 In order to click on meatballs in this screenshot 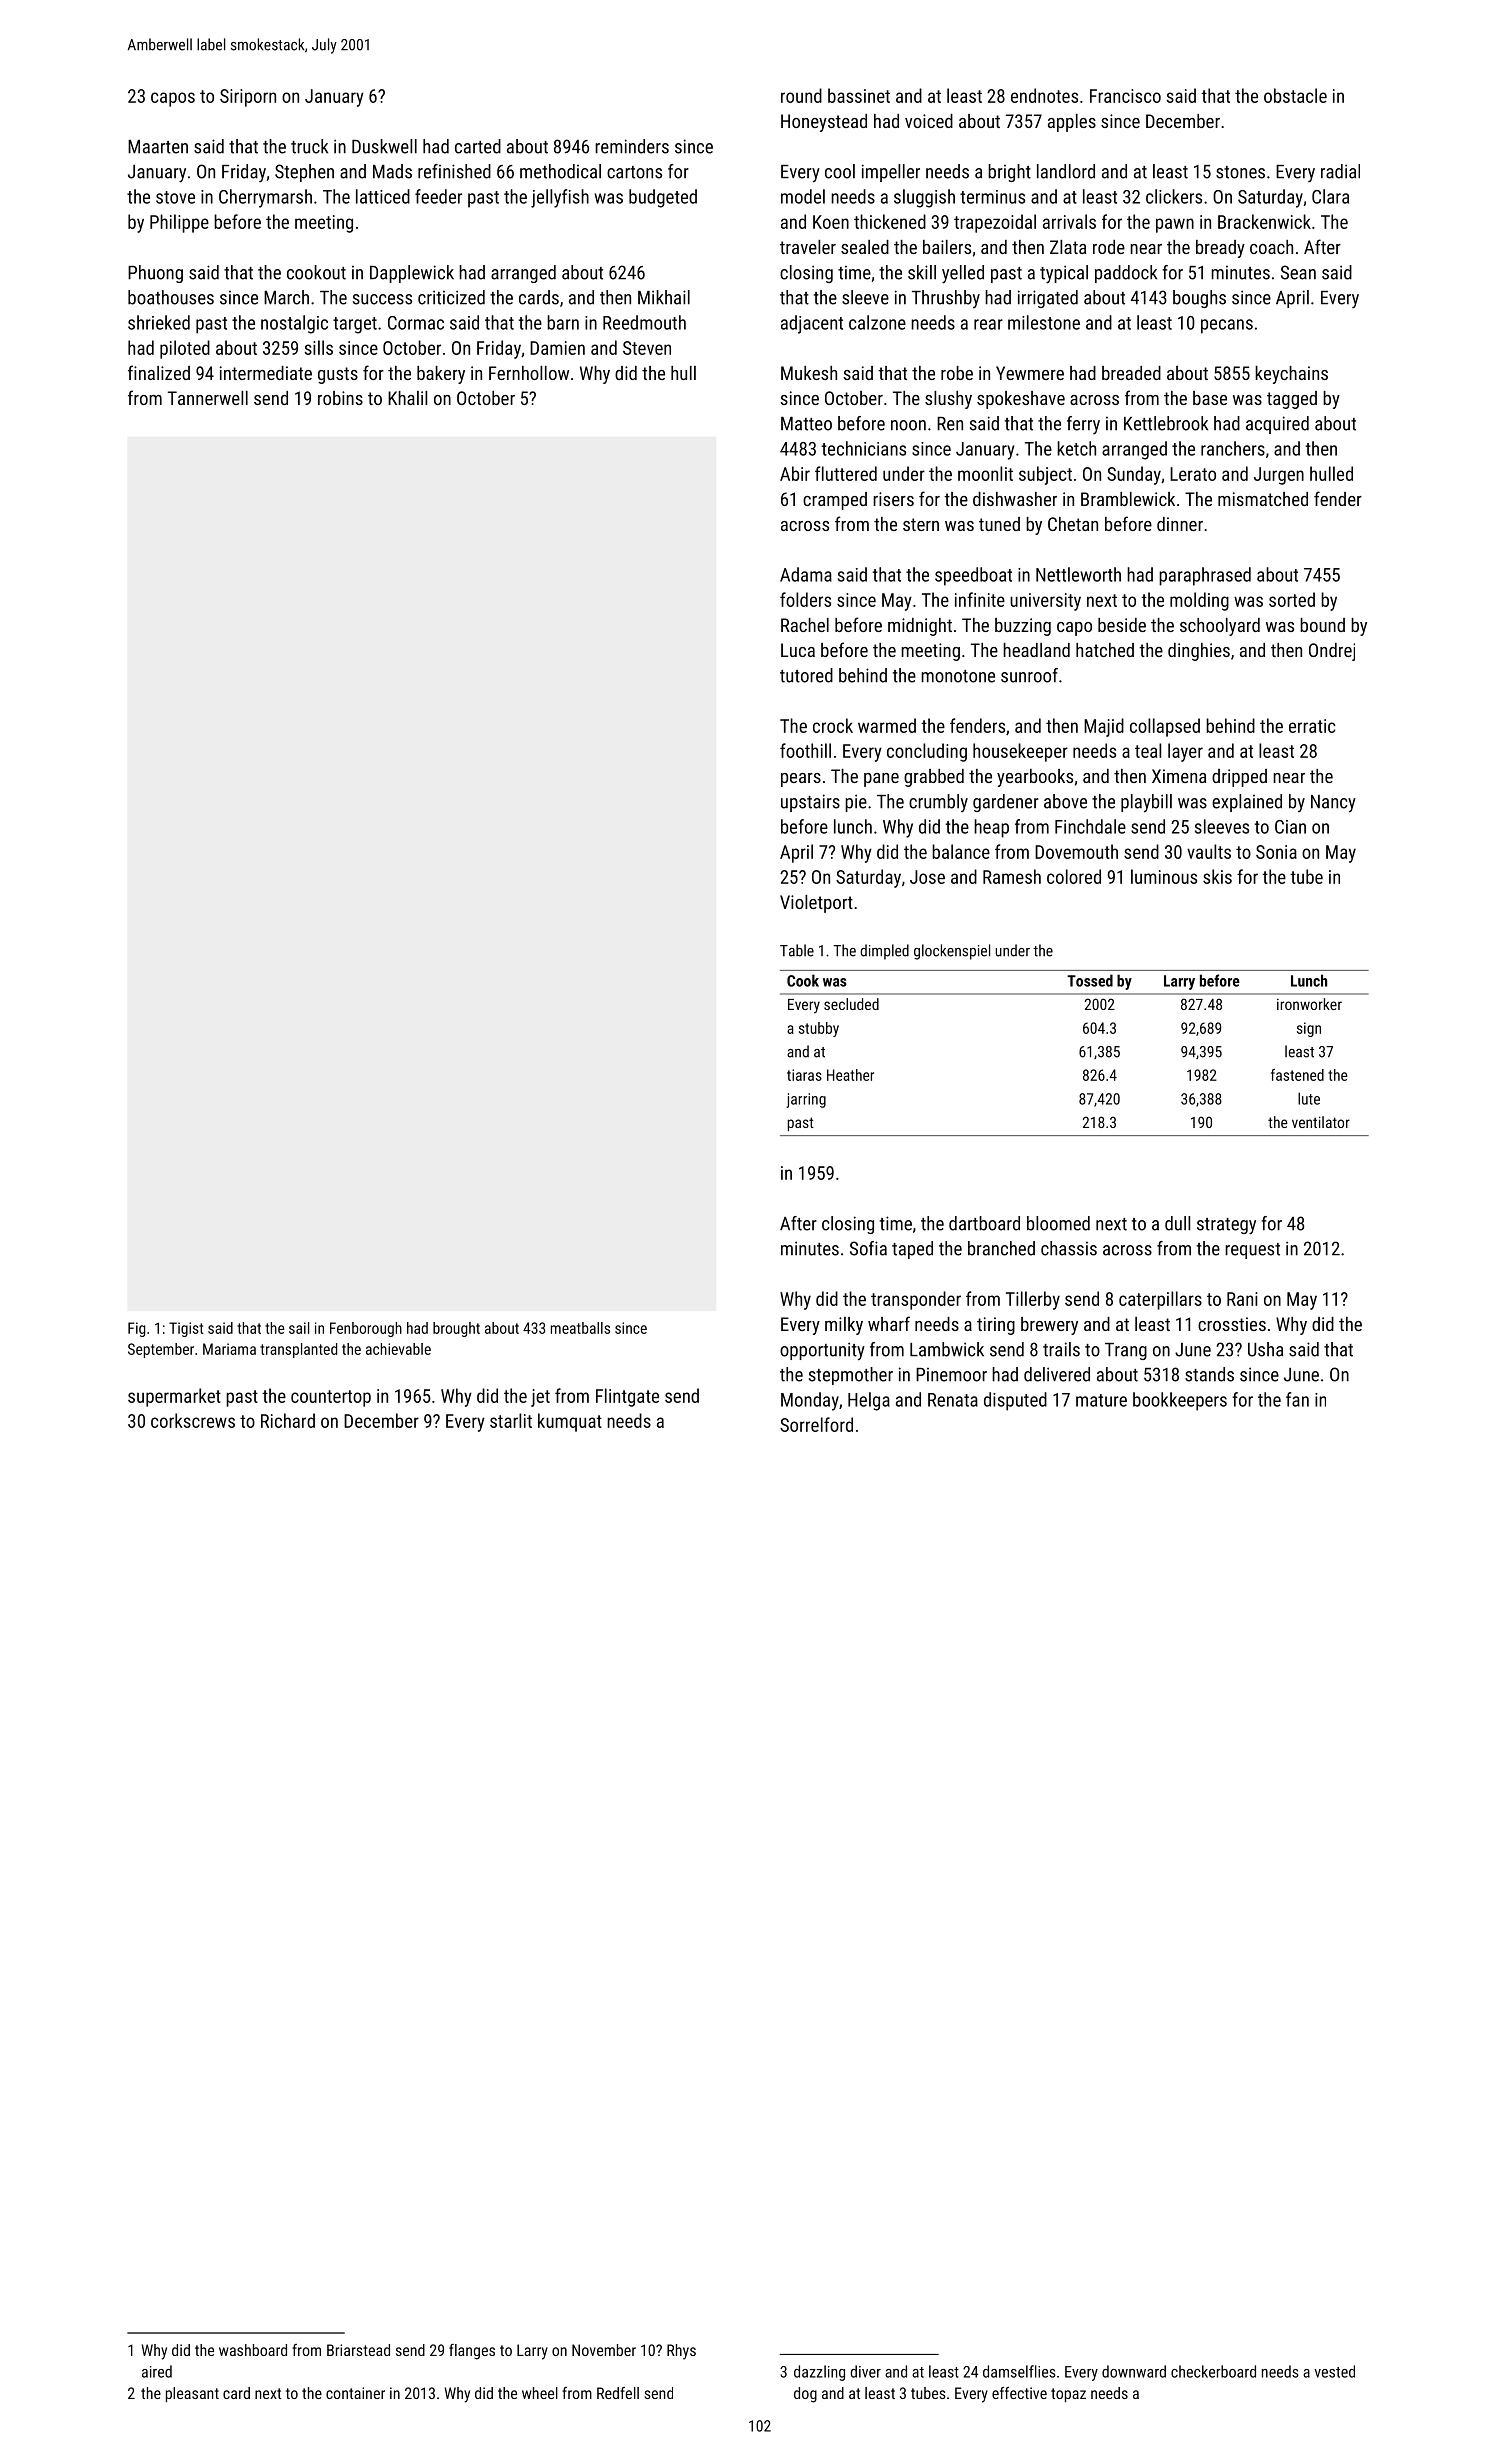, I will do `click(580, 1328)`.
